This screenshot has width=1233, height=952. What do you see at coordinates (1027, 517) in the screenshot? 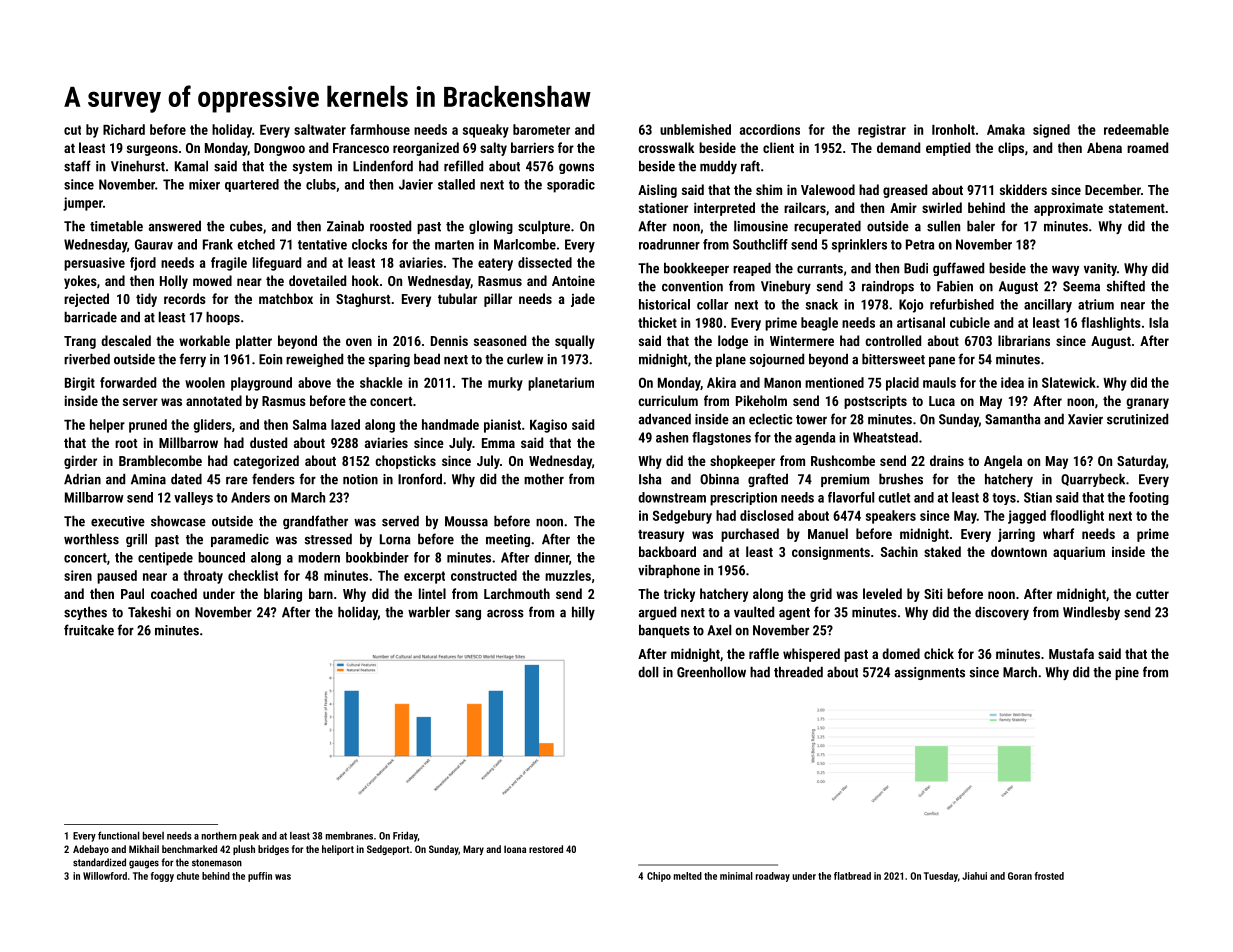
I see `jagged` at bounding box center [1027, 517].
